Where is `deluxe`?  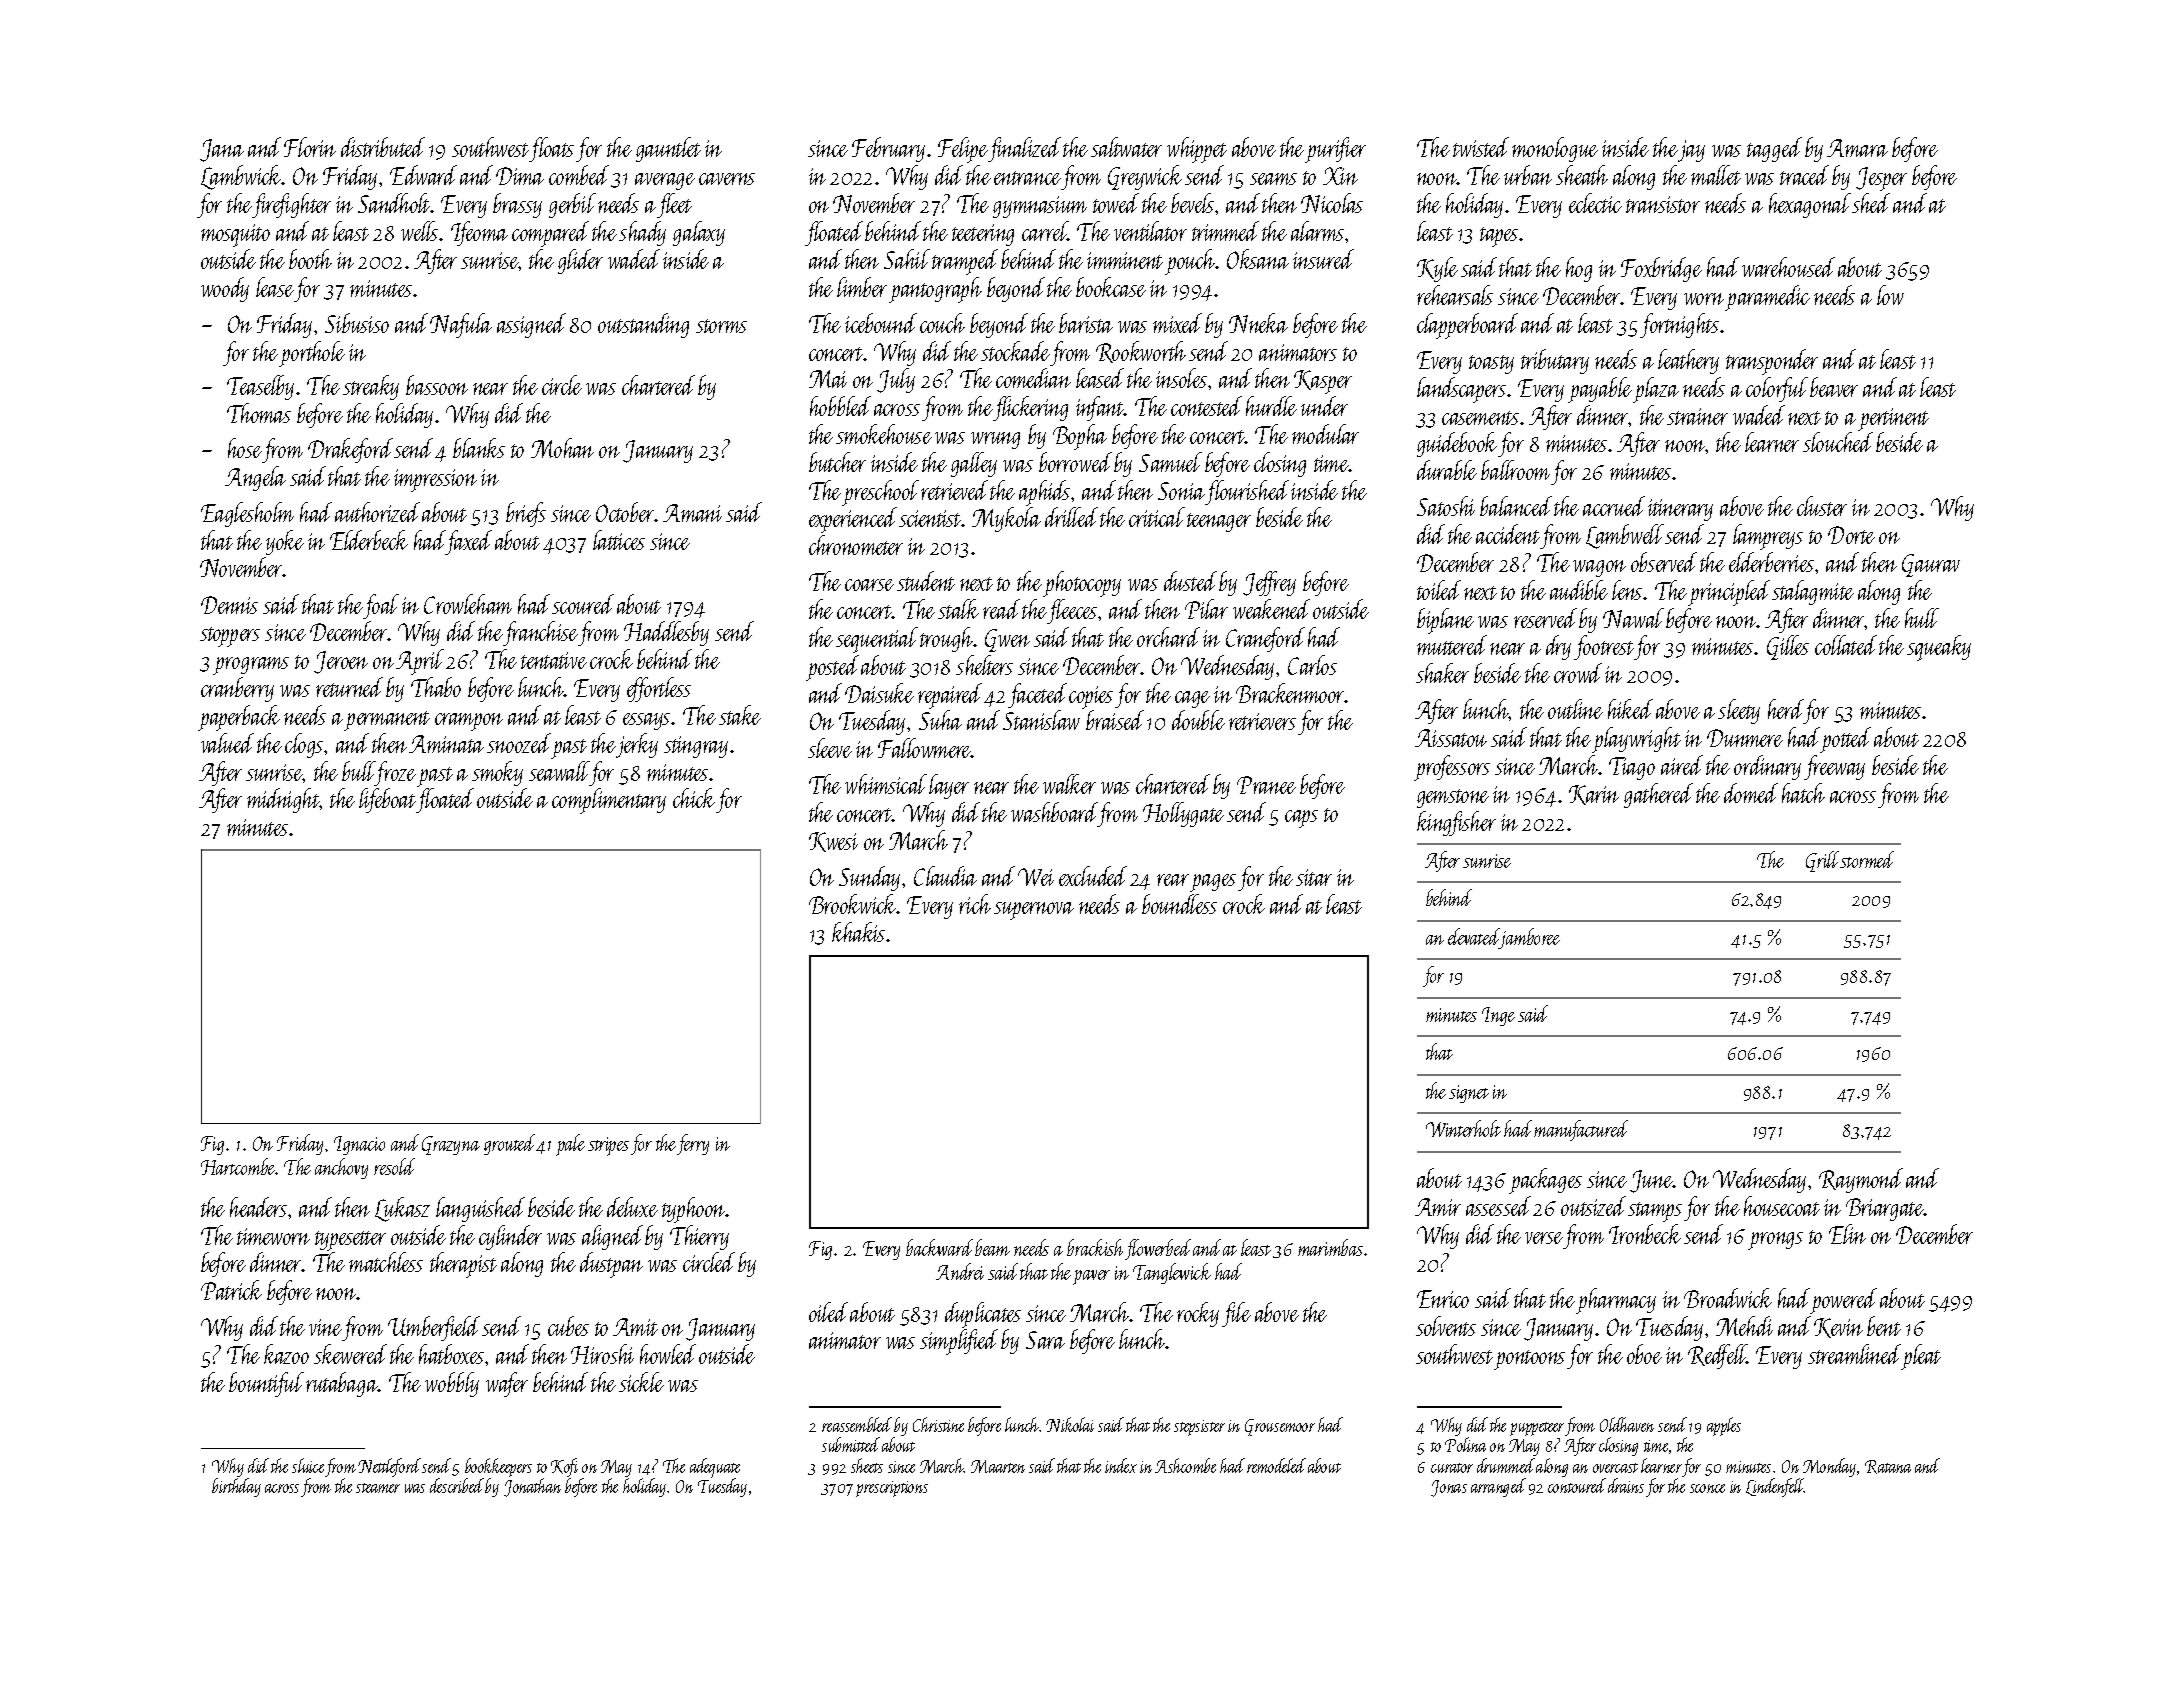
deluxe is located at coordinates (632, 1207).
